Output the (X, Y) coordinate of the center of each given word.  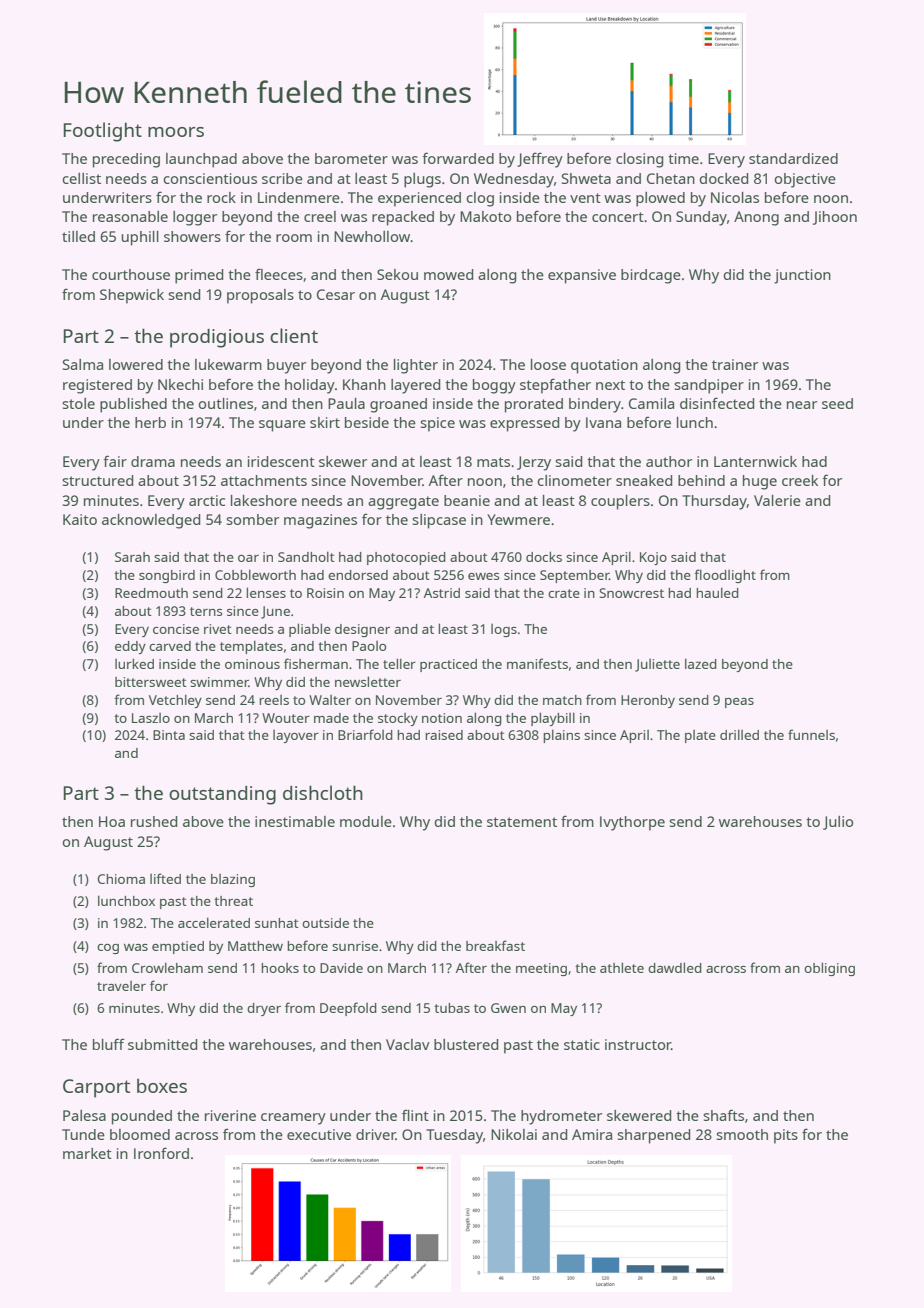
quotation (604, 366)
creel (320, 216)
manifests (537, 663)
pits (786, 1136)
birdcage (651, 276)
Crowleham (167, 967)
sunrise (355, 946)
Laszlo (151, 718)
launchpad (201, 160)
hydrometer (561, 1117)
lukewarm (228, 364)
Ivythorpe (632, 823)
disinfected (717, 403)
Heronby (648, 701)
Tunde (83, 1134)
